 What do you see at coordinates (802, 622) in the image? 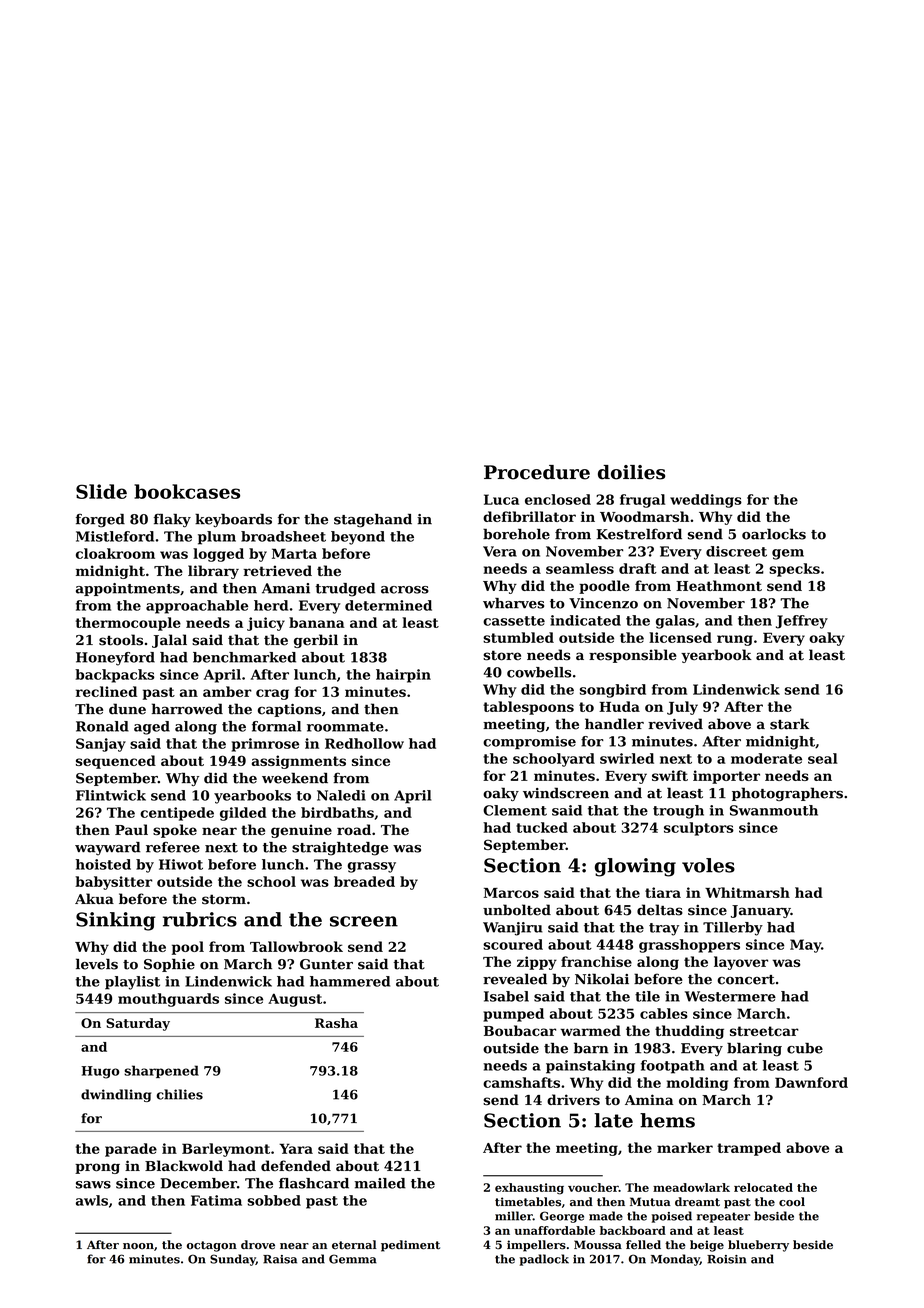
I see `Jeffrey` at bounding box center [802, 622].
